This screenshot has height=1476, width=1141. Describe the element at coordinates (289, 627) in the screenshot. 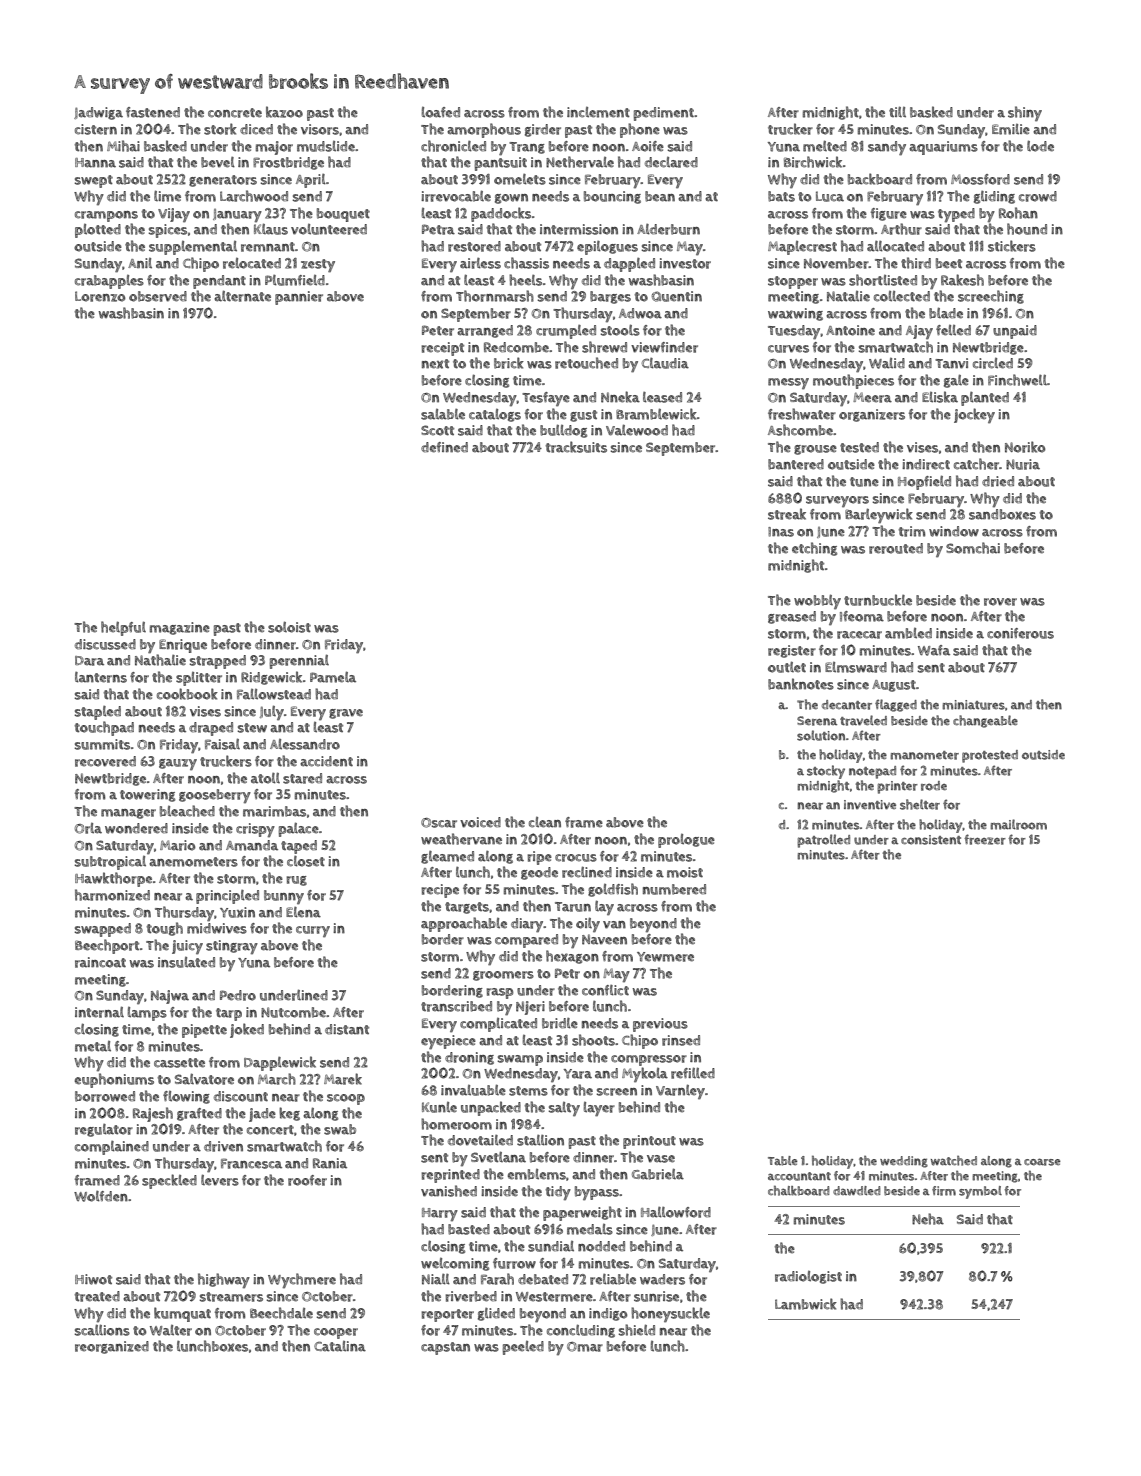

I see `soloist` at that location.
